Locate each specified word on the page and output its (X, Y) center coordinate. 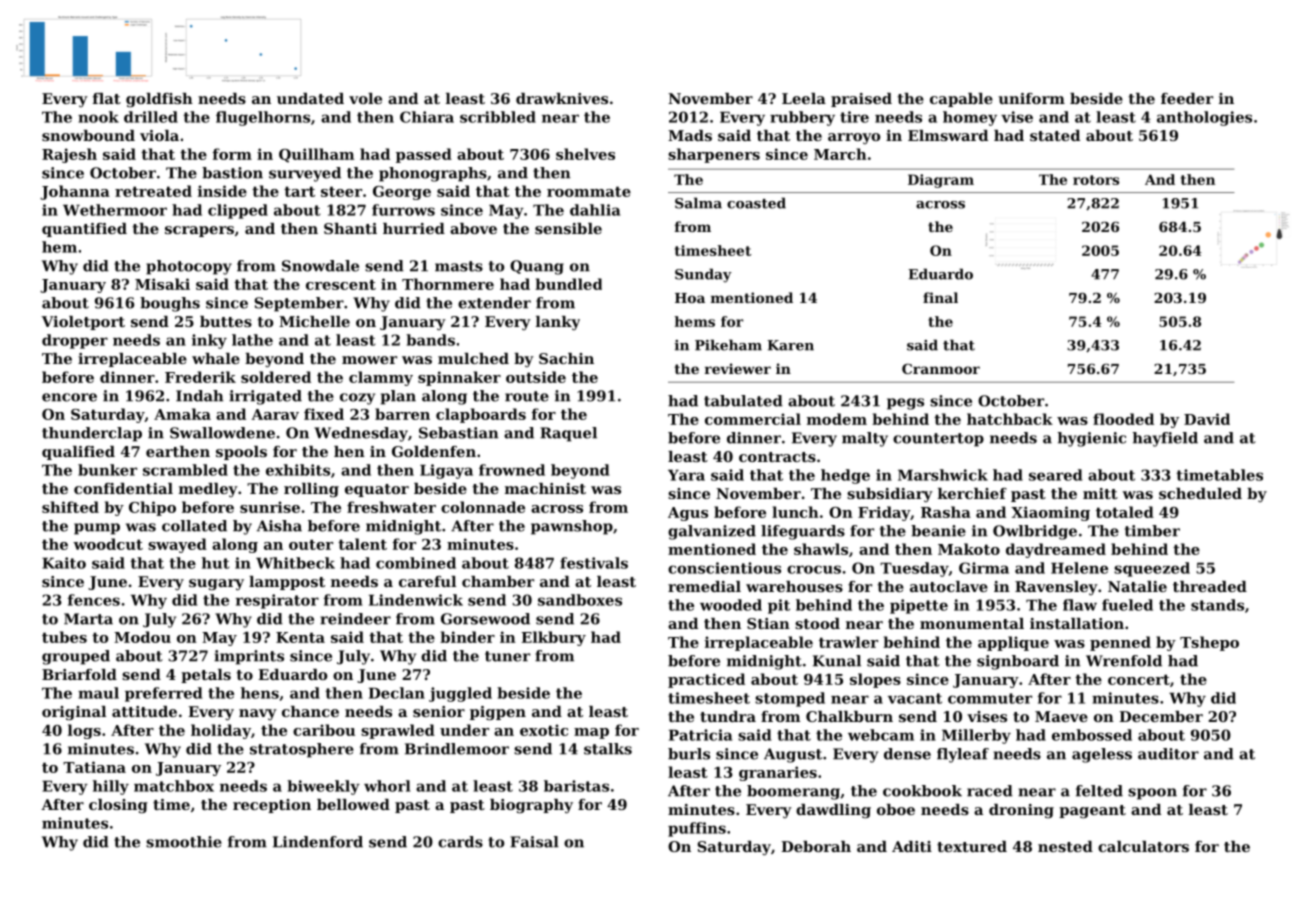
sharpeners (714, 155)
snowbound (88, 135)
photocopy (189, 267)
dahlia (595, 210)
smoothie (184, 842)
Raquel (568, 434)
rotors (1096, 180)
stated (1055, 135)
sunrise (270, 507)
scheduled (1200, 493)
